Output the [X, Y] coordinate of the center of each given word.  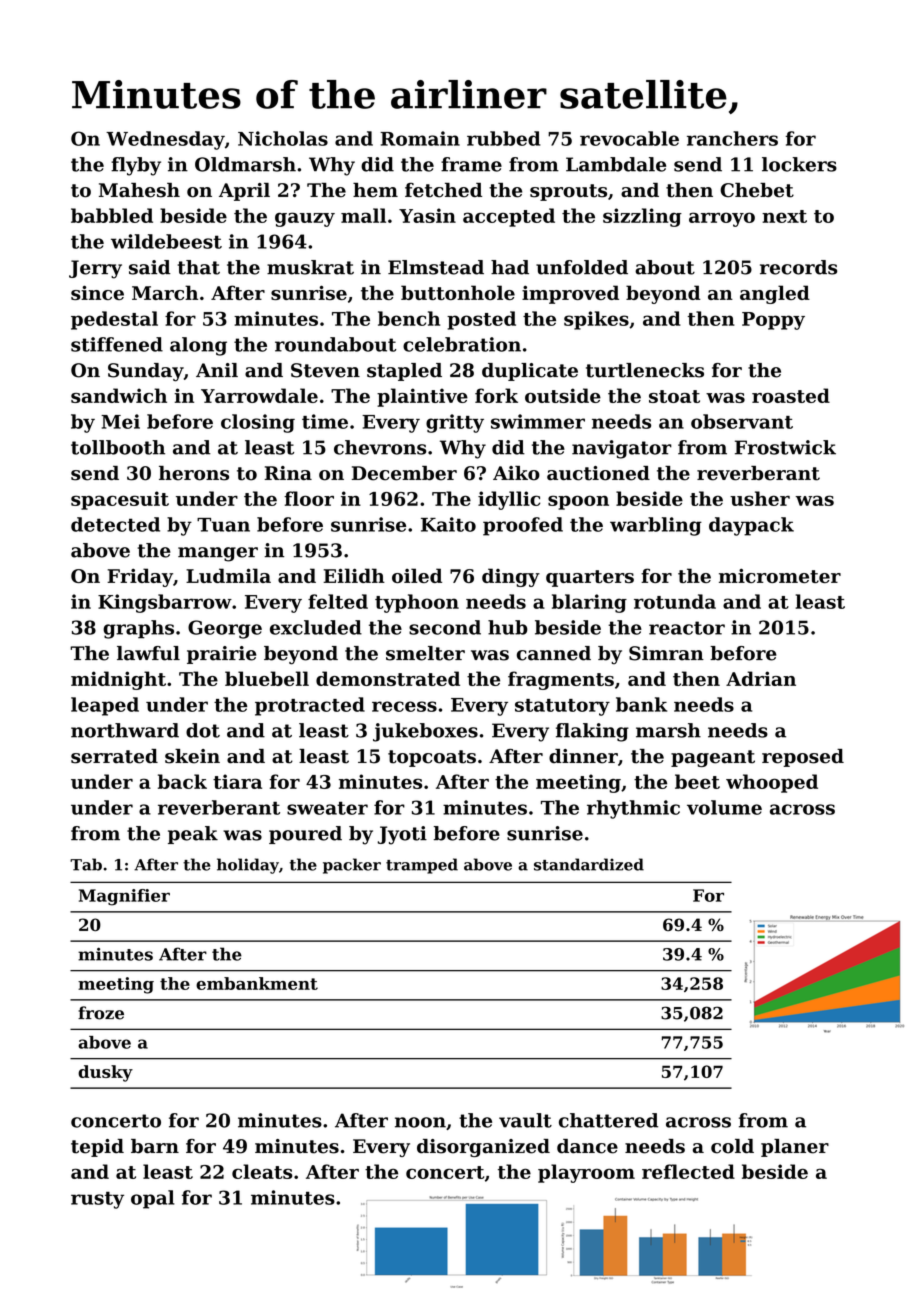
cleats [262, 1171]
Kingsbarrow [165, 603]
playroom [586, 1173]
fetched [443, 190]
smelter [425, 653]
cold [732, 1146]
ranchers [732, 138]
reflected [688, 1171]
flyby [136, 166]
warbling [656, 526]
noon [420, 1122]
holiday [248, 866]
